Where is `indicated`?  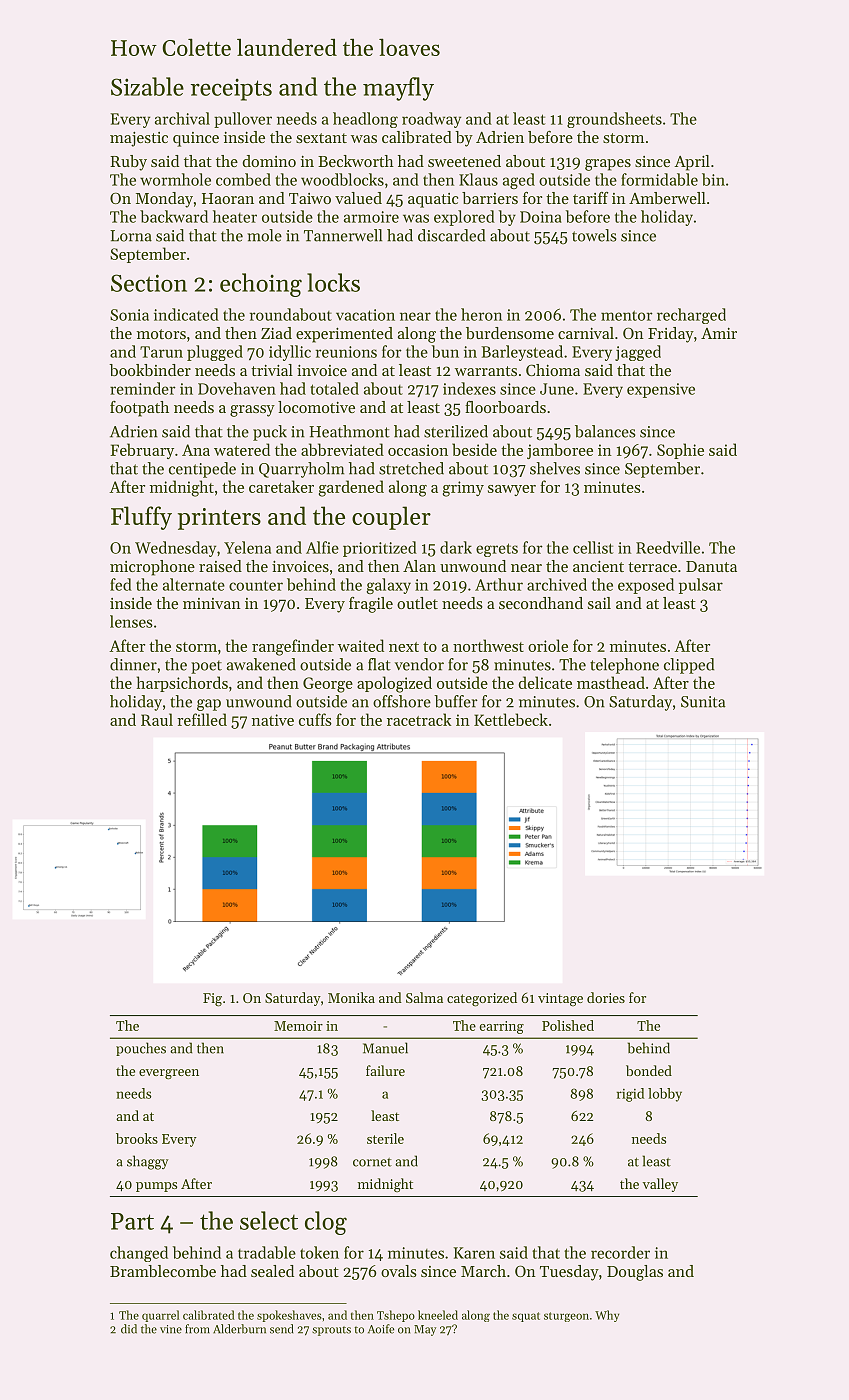
indicated is located at coordinates (186, 314).
